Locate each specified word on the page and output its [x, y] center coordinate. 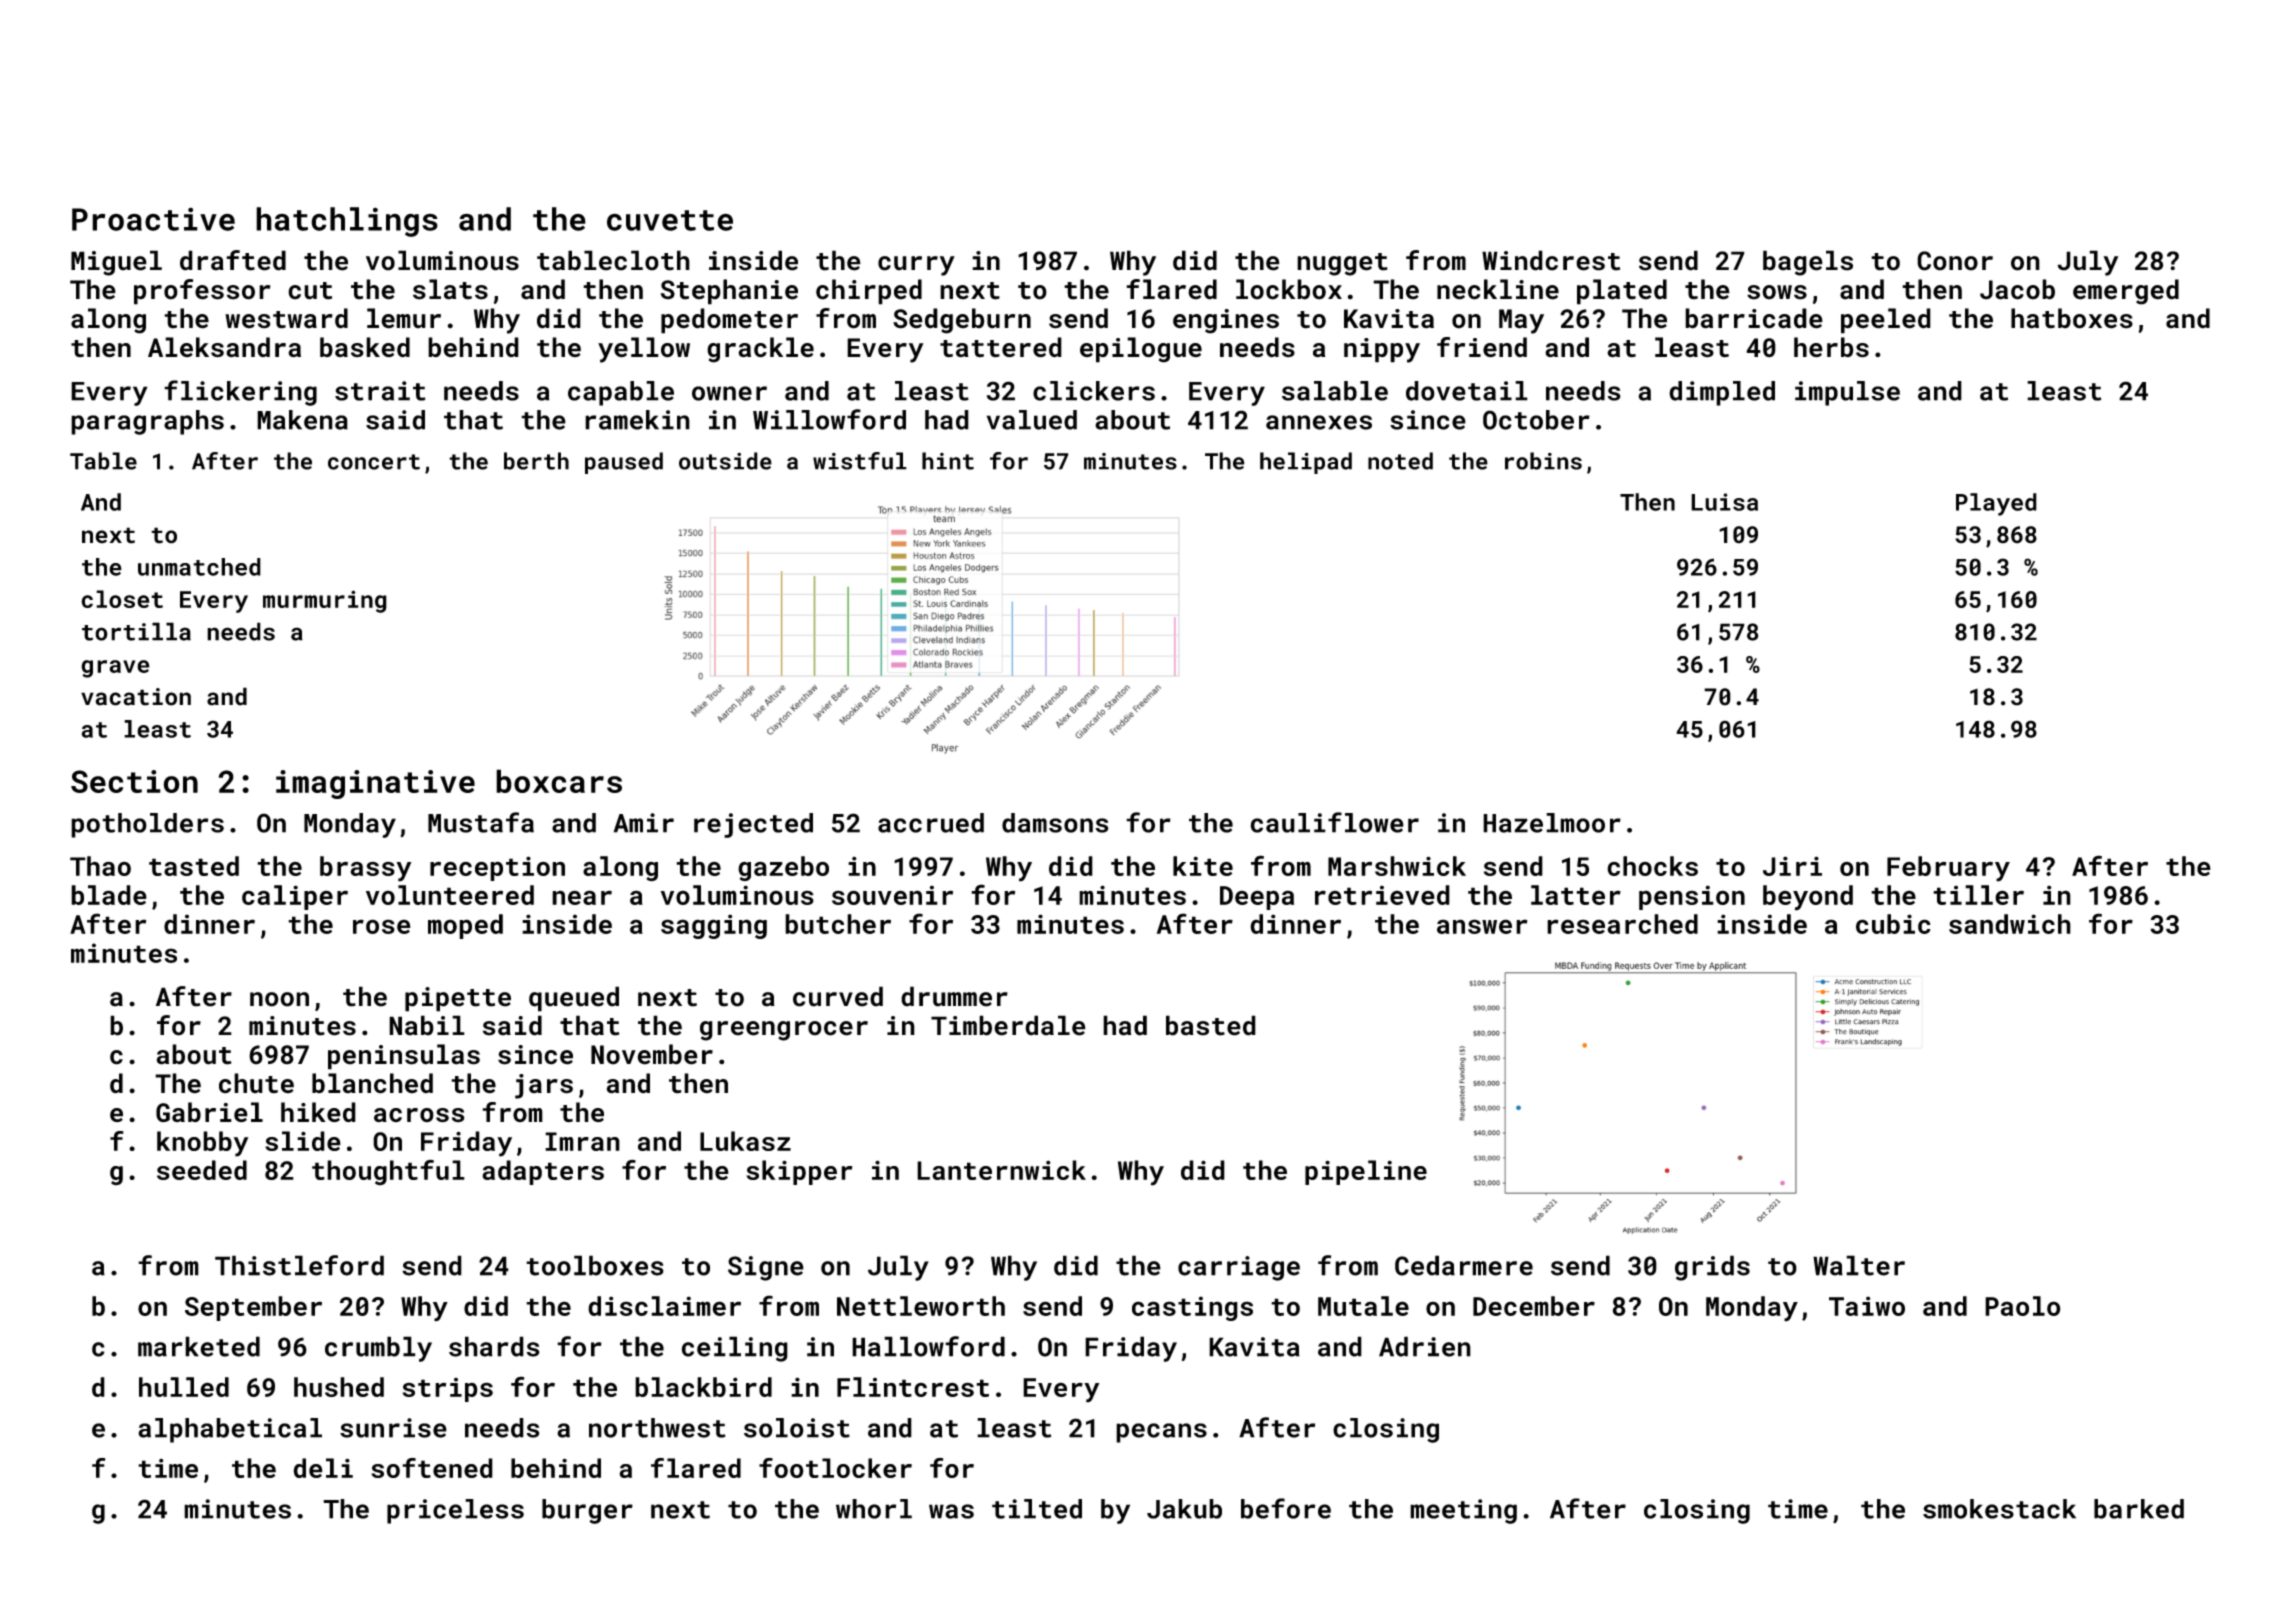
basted [1211, 1025]
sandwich [2010, 924]
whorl [874, 1509]
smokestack [1999, 1509]
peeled [1886, 321]
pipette [458, 999]
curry [916, 266]
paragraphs [147, 422]
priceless [455, 1511]
